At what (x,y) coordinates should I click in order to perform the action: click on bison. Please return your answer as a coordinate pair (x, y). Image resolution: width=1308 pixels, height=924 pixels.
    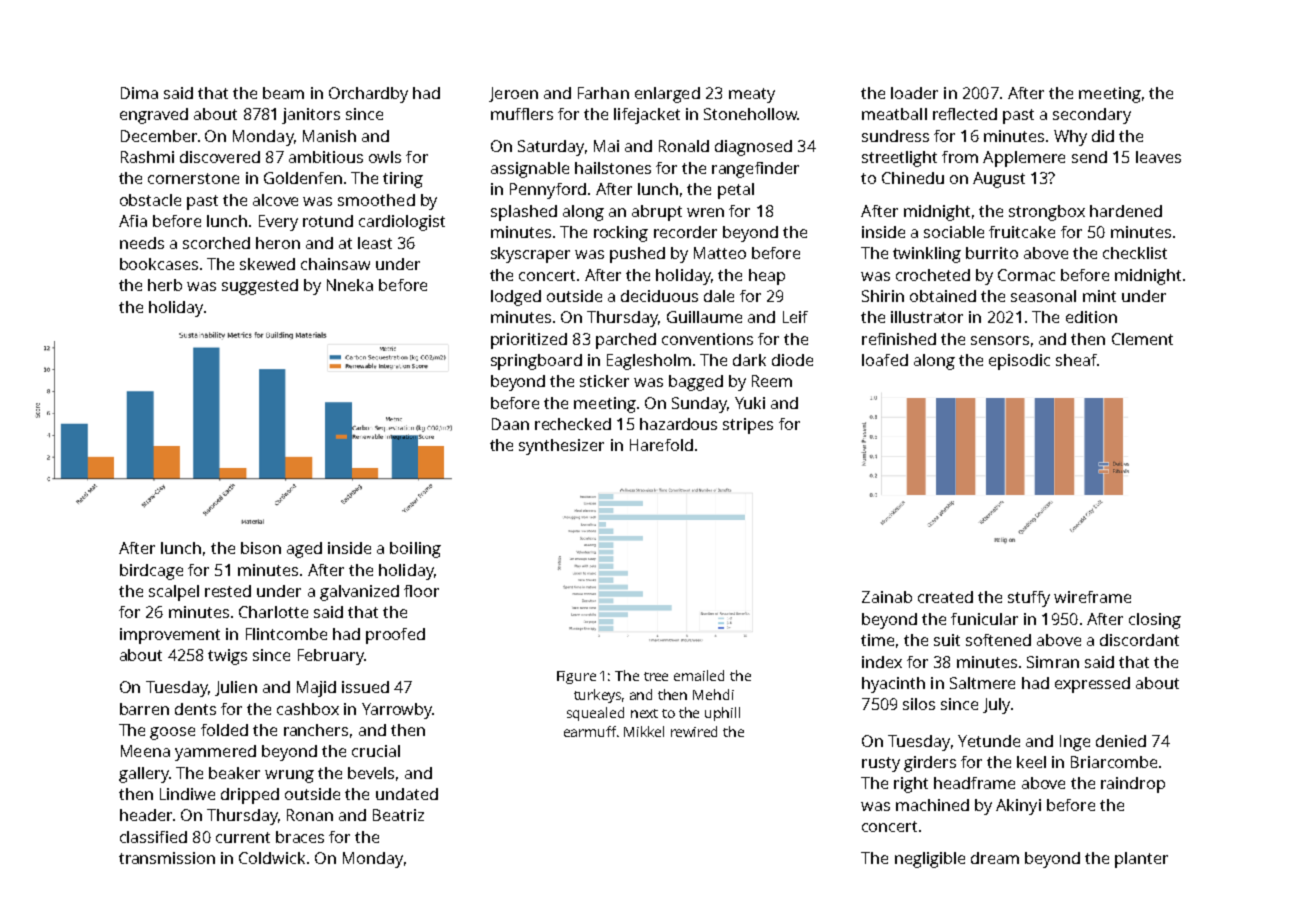
    Looking at the image, I should click on (261, 548).
